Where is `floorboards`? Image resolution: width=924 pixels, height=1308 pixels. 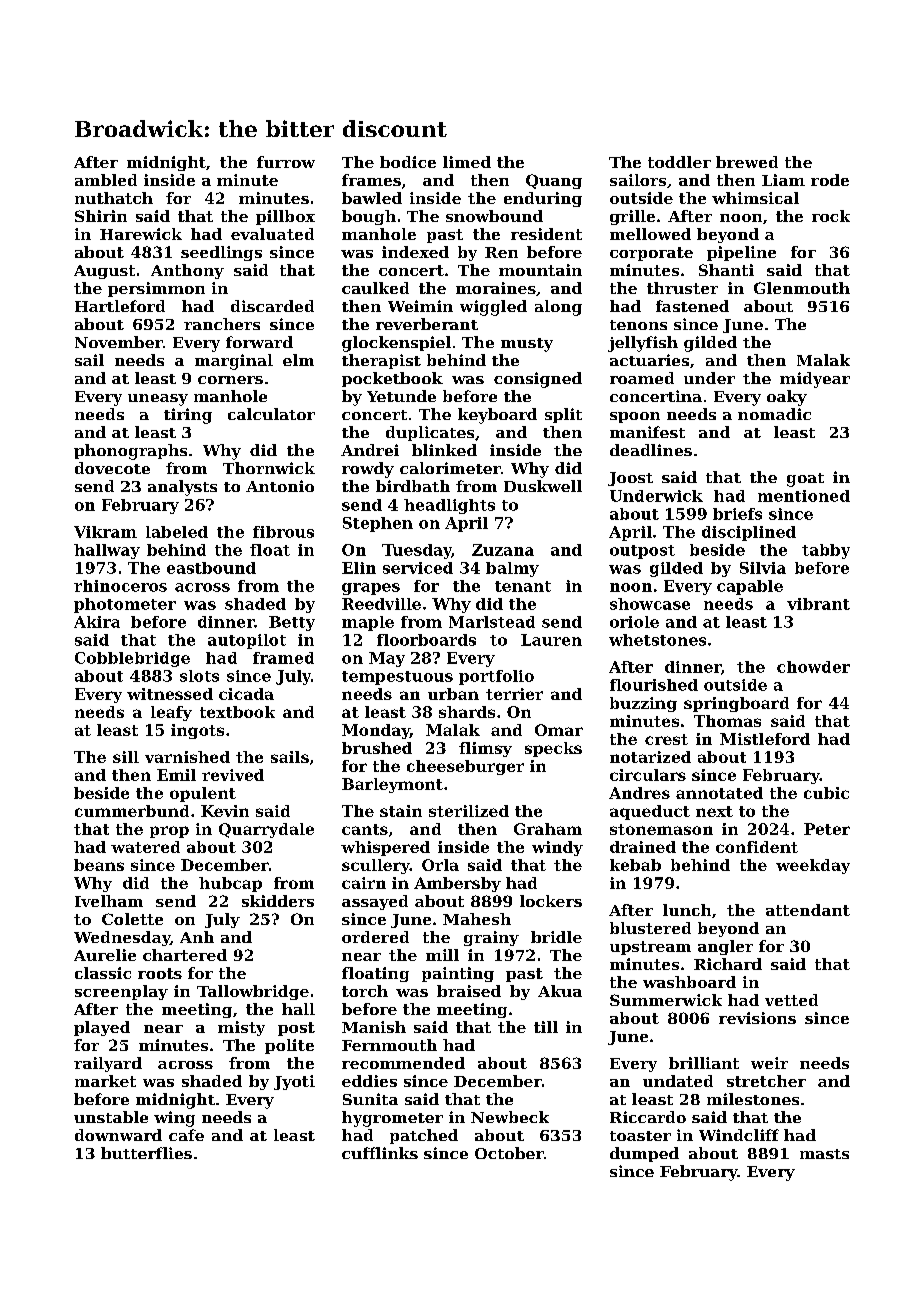 floorboards is located at coordinates (426, 640).
